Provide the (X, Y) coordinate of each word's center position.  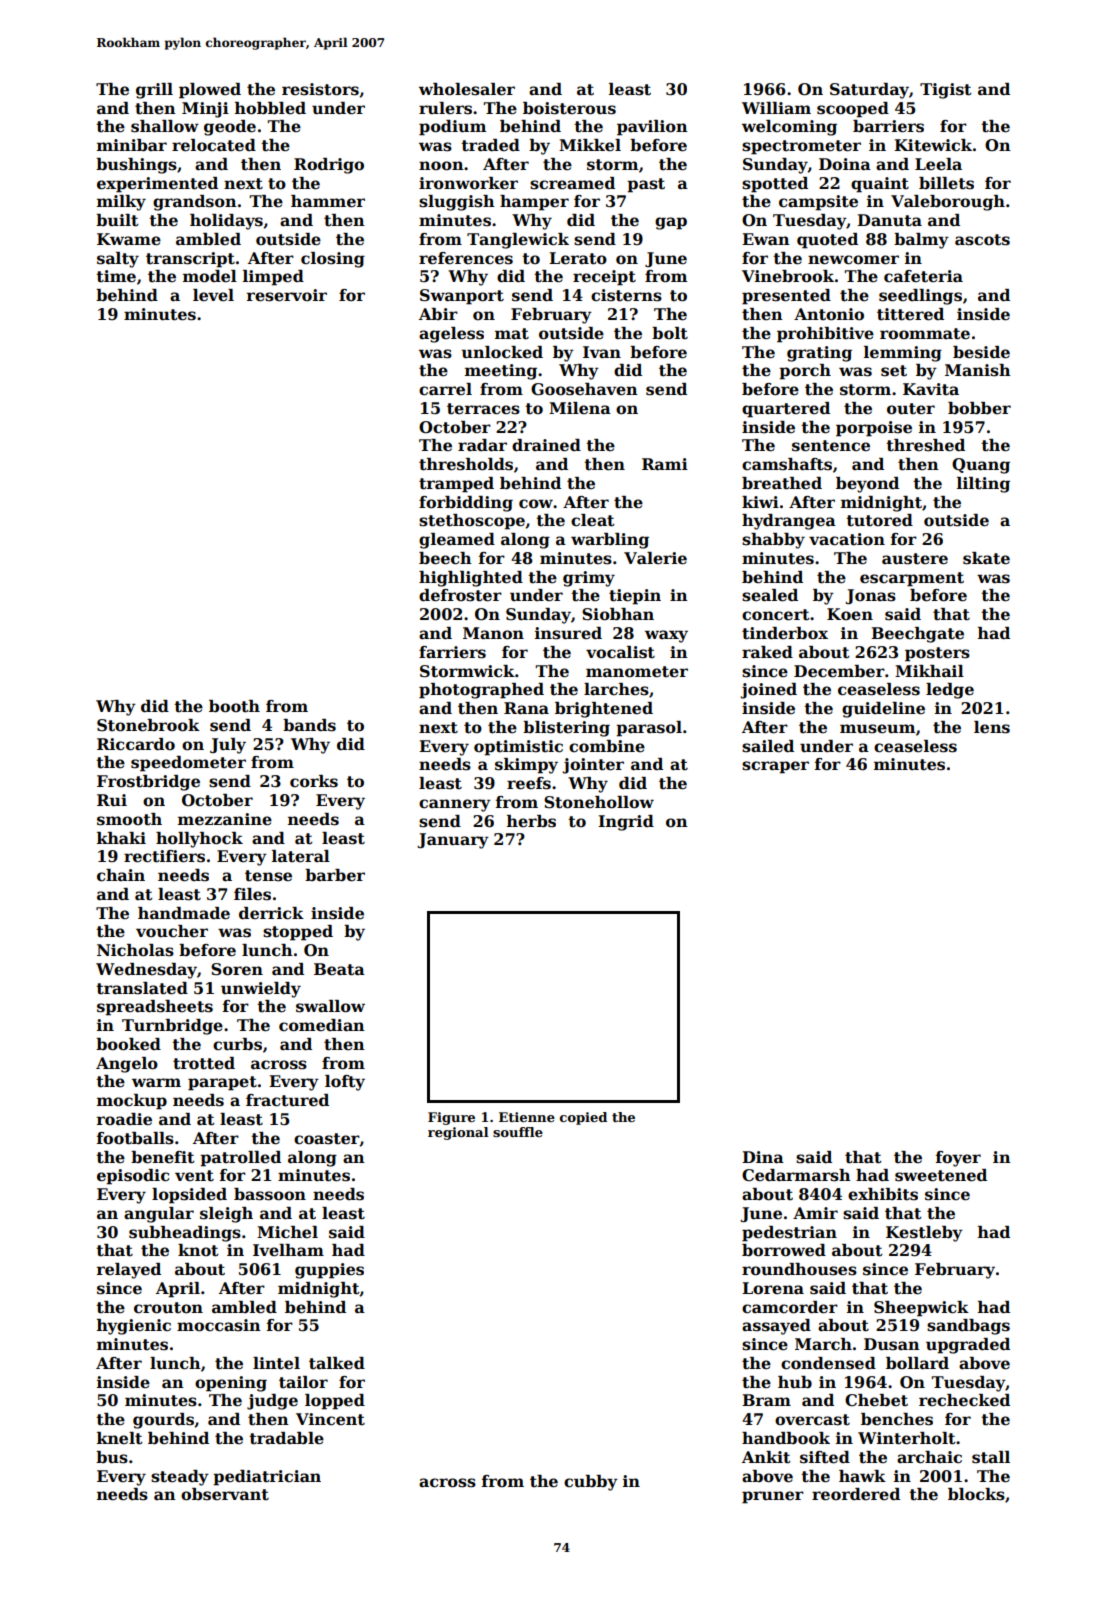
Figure (451, 1118)
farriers (452, 652)
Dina (763, 1157)
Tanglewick (518, 241)
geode (230, 128)
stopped (298, 933)
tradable (286, 1438)
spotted (775, 185)
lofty (345, 1083)
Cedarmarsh (796, 1175)
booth (234, 706)
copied (583, 1118)
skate (986, 558)
